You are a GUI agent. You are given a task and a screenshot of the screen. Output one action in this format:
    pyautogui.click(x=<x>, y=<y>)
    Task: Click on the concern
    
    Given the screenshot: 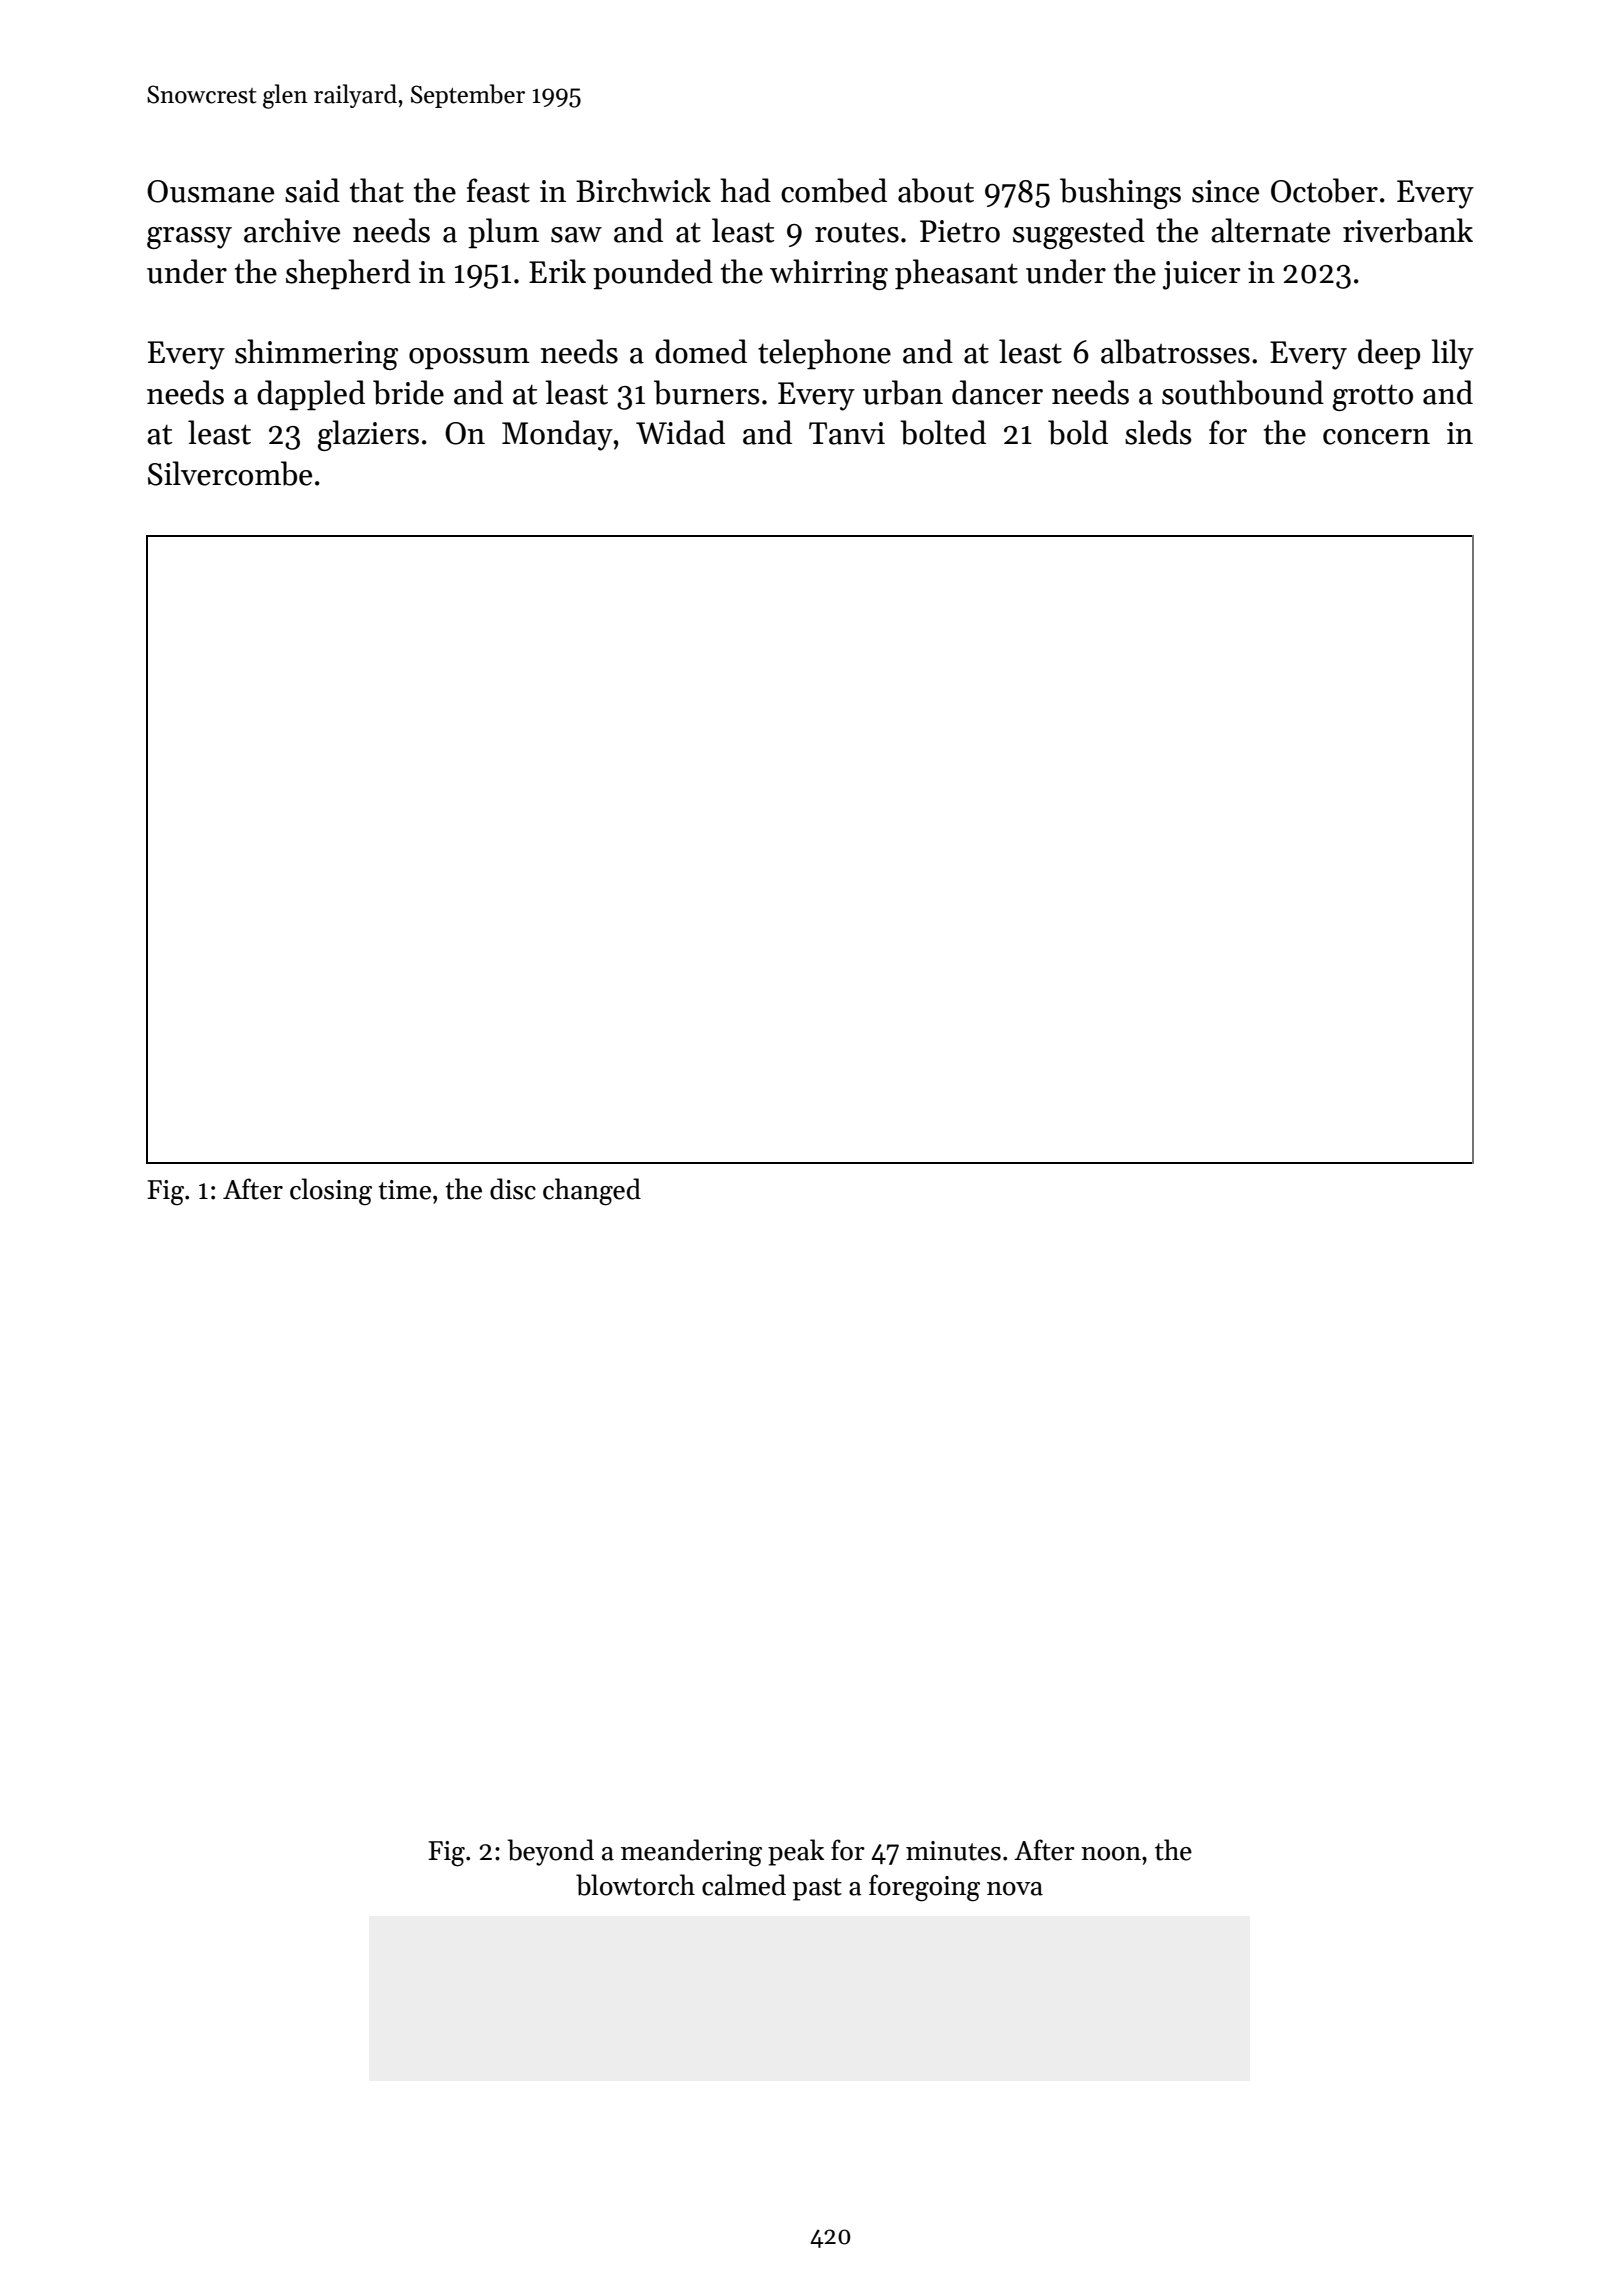 What is the action you would take?
    pyautogui.click(x=1376, y=437)
